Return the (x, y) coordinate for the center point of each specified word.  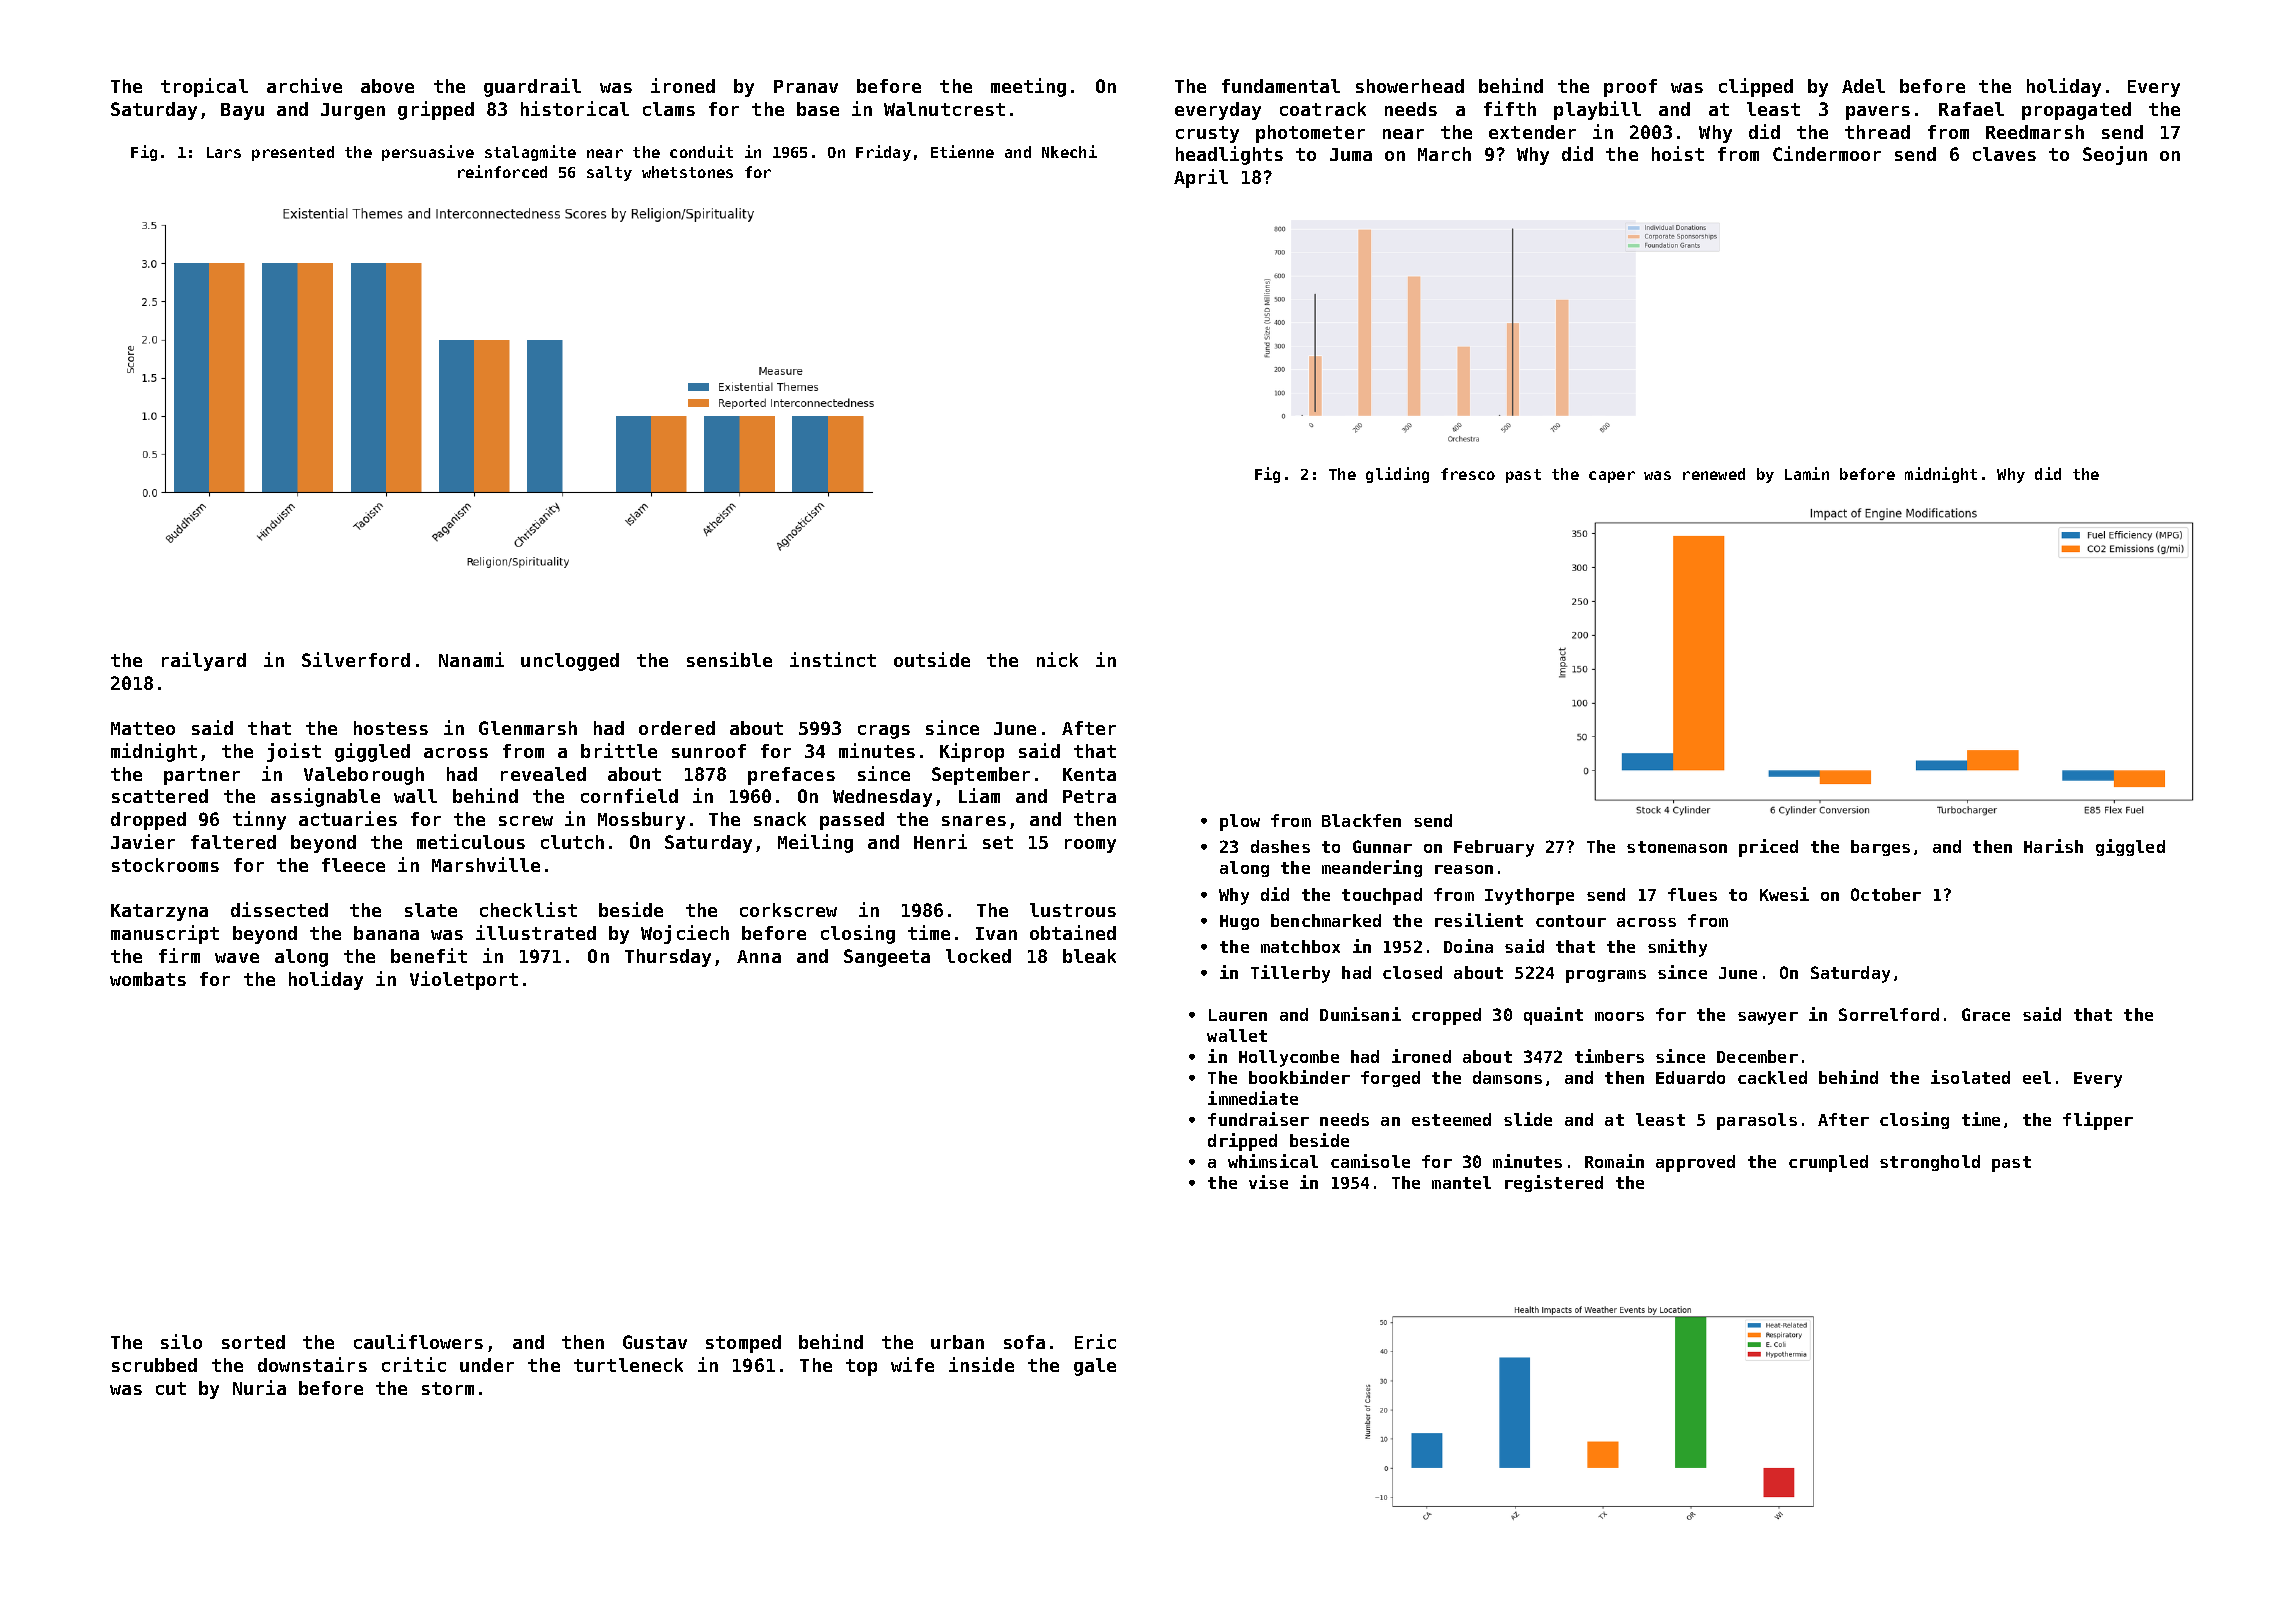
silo (181, 1341)
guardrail (532, 87)
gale (1095, 1367)
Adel (1863, 86)
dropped (148, 821)
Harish (2053, 846)
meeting (1028, 87)
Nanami (471, 659)
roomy (1090, 846)
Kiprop (972, 752)
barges (1880, 848)
